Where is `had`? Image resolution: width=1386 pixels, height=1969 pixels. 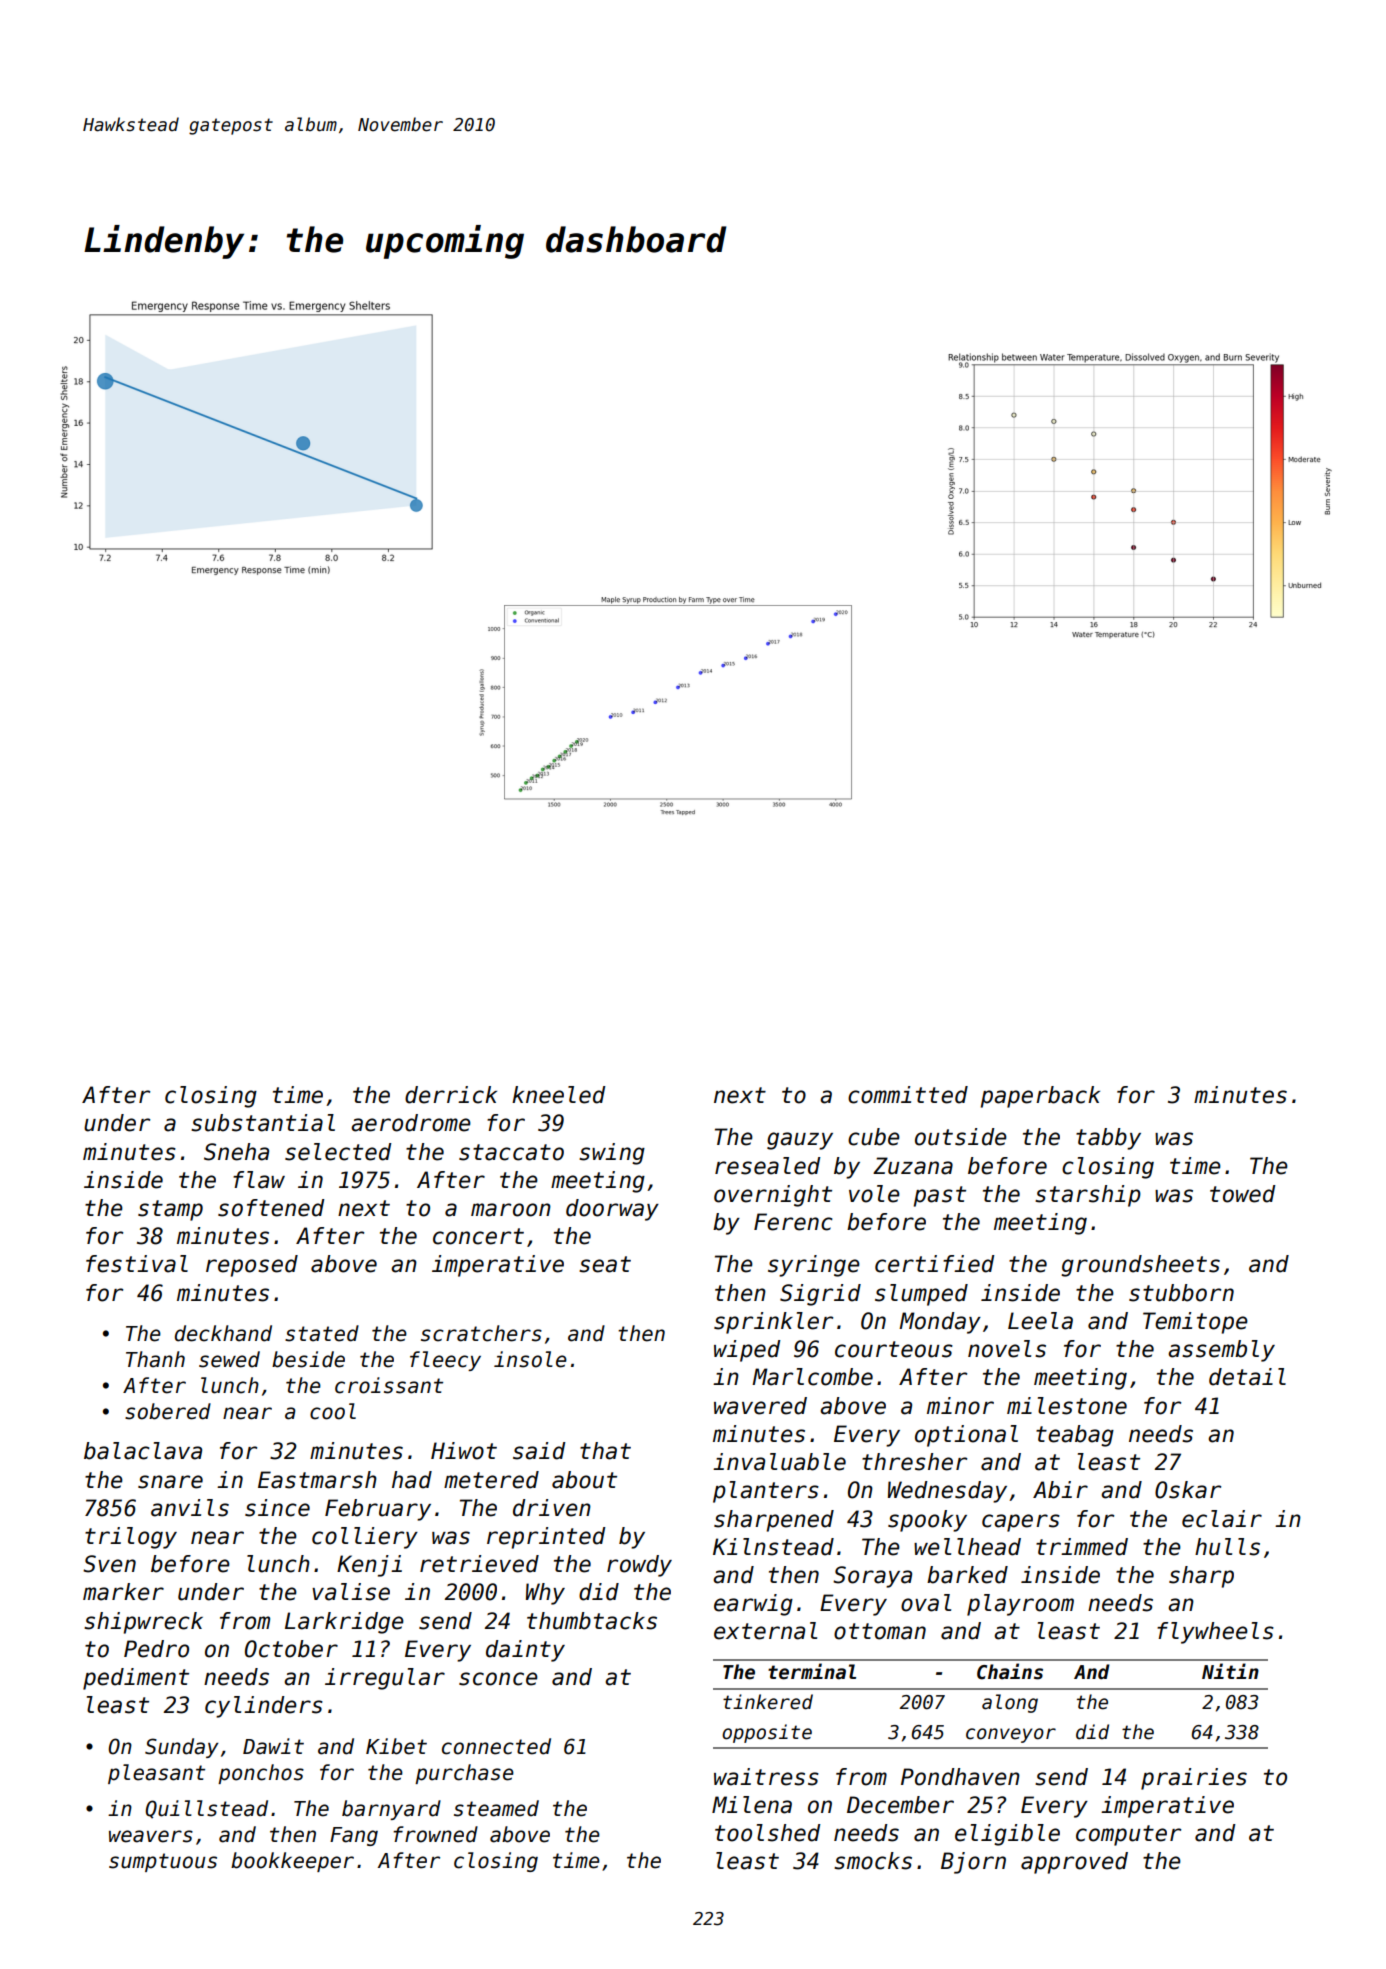
had is located at coordinates (412, 1480).
